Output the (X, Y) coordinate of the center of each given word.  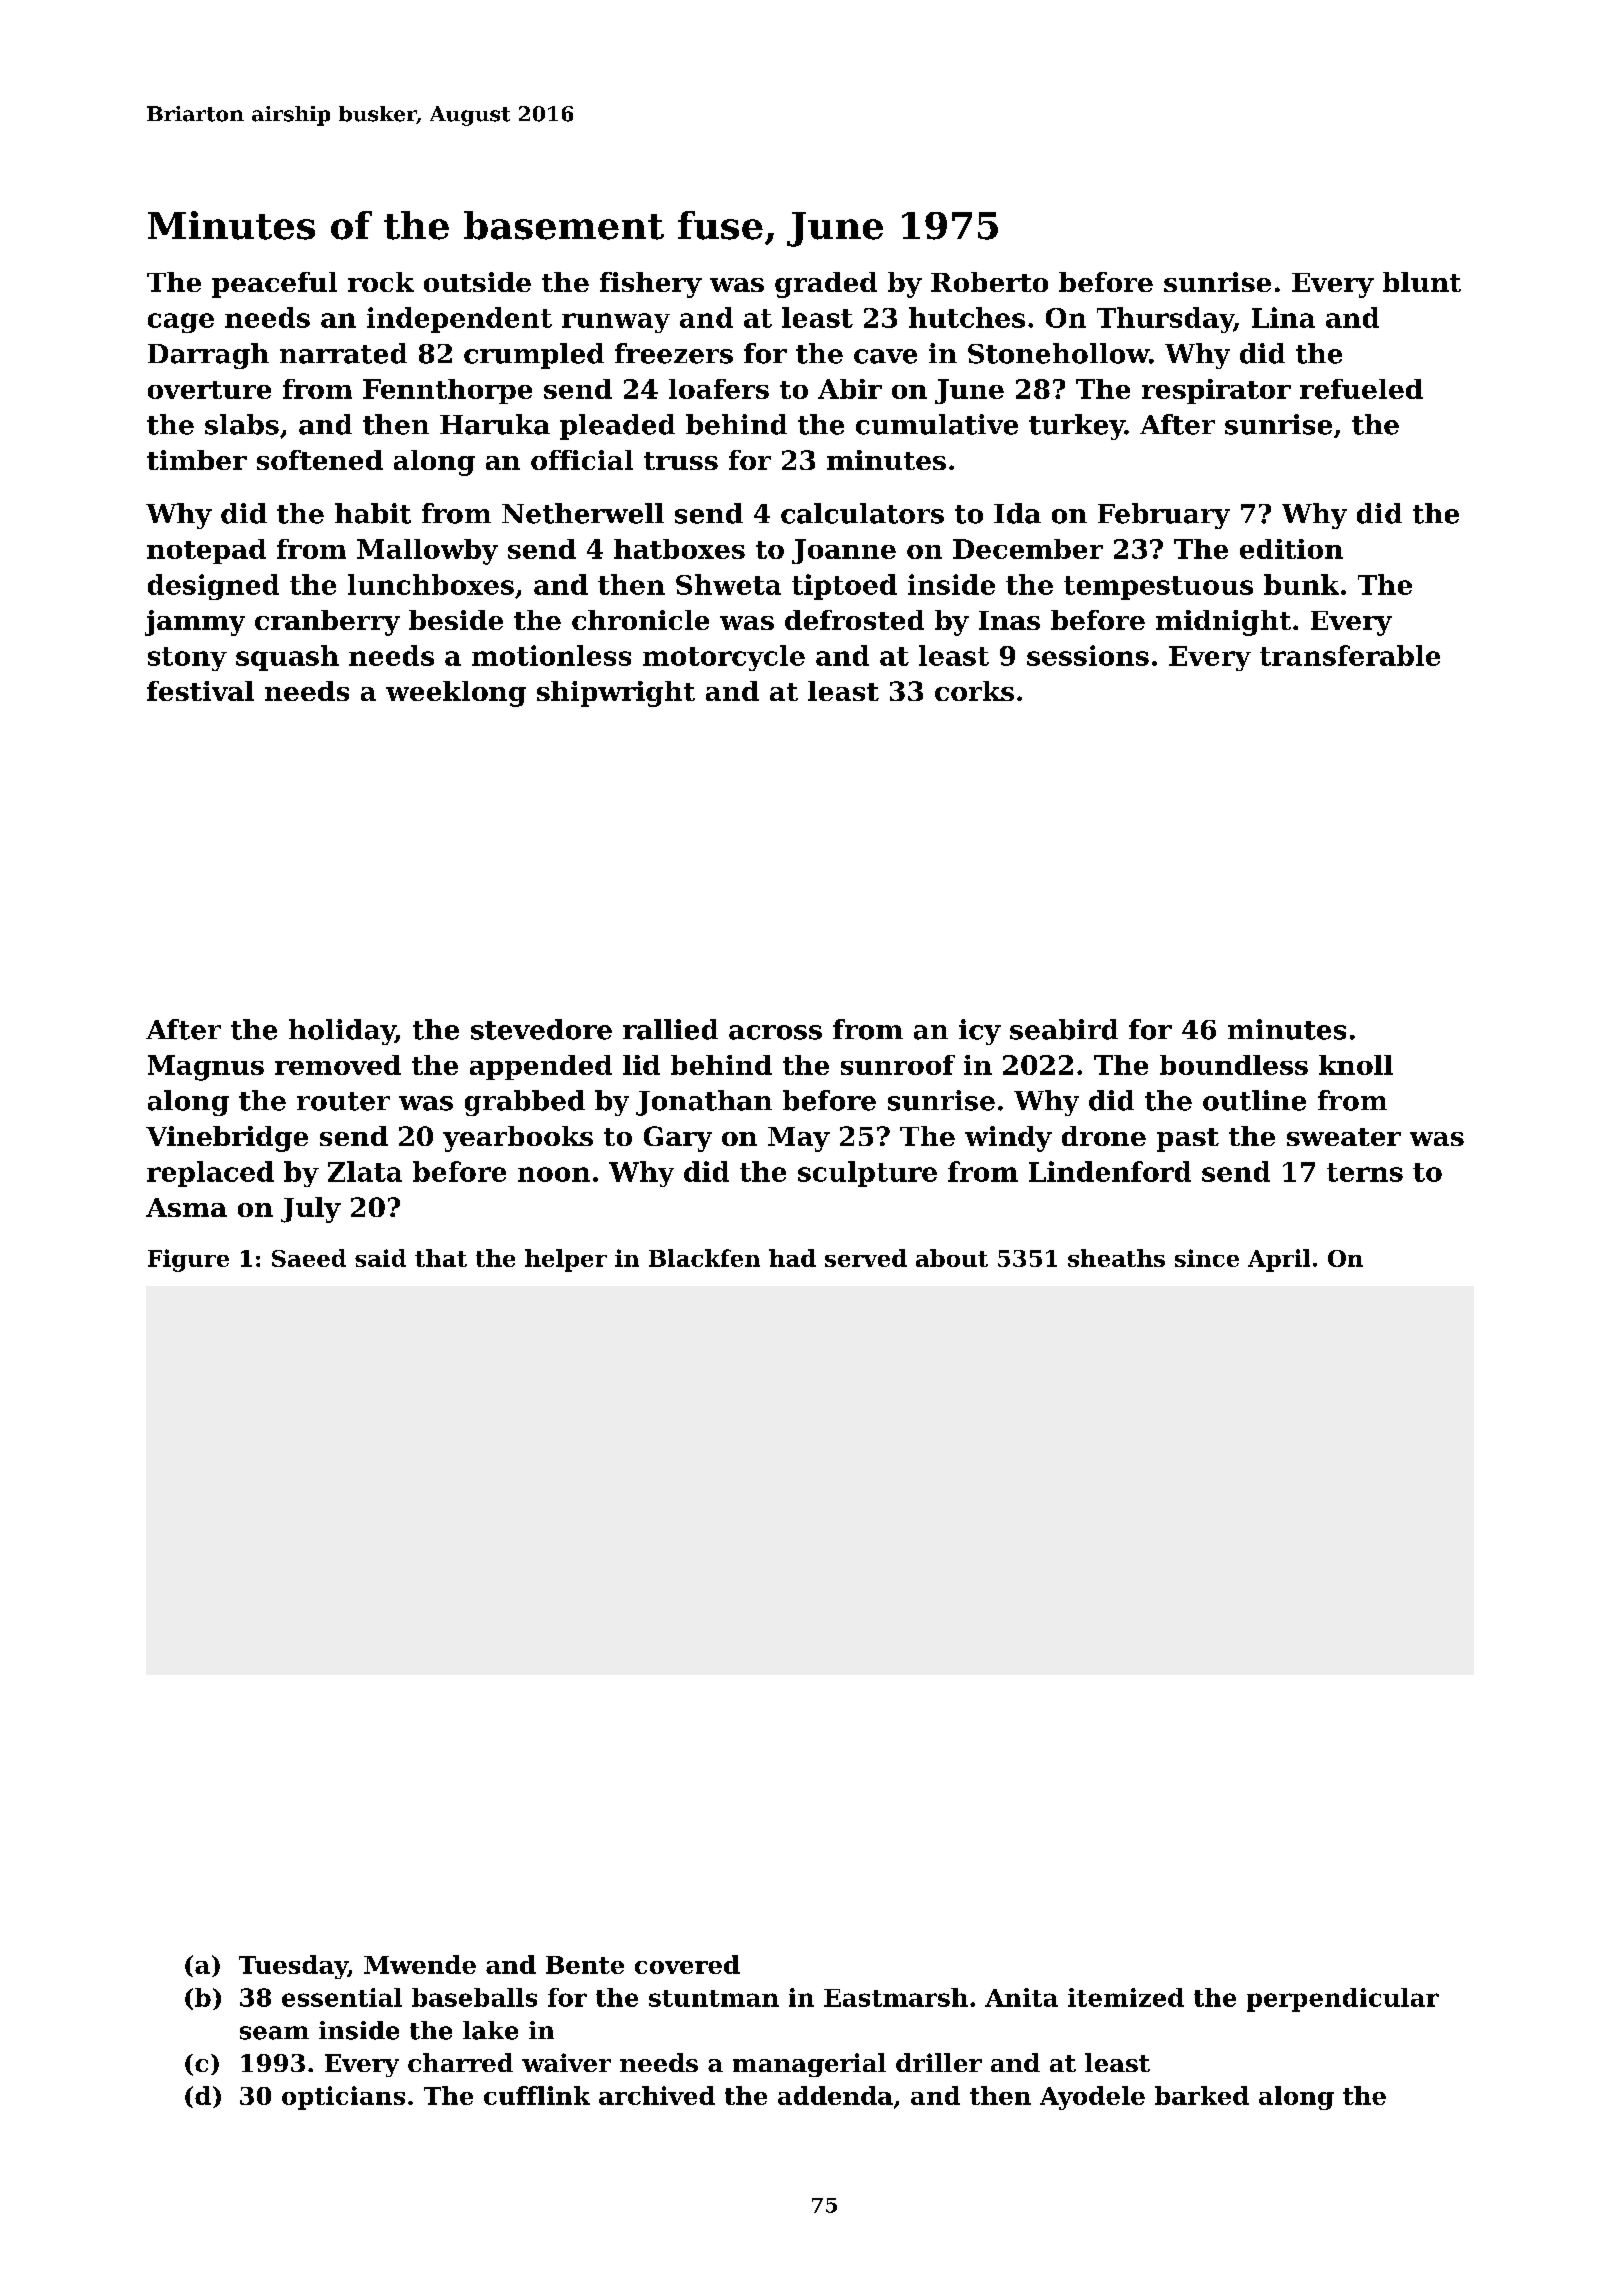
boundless (1234, 1065)
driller (939, 2062)
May (799, 1139)
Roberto (989, 282)
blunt (1422, 282)
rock (381, 282)
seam (274, 2033)
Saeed (309, 1258)
